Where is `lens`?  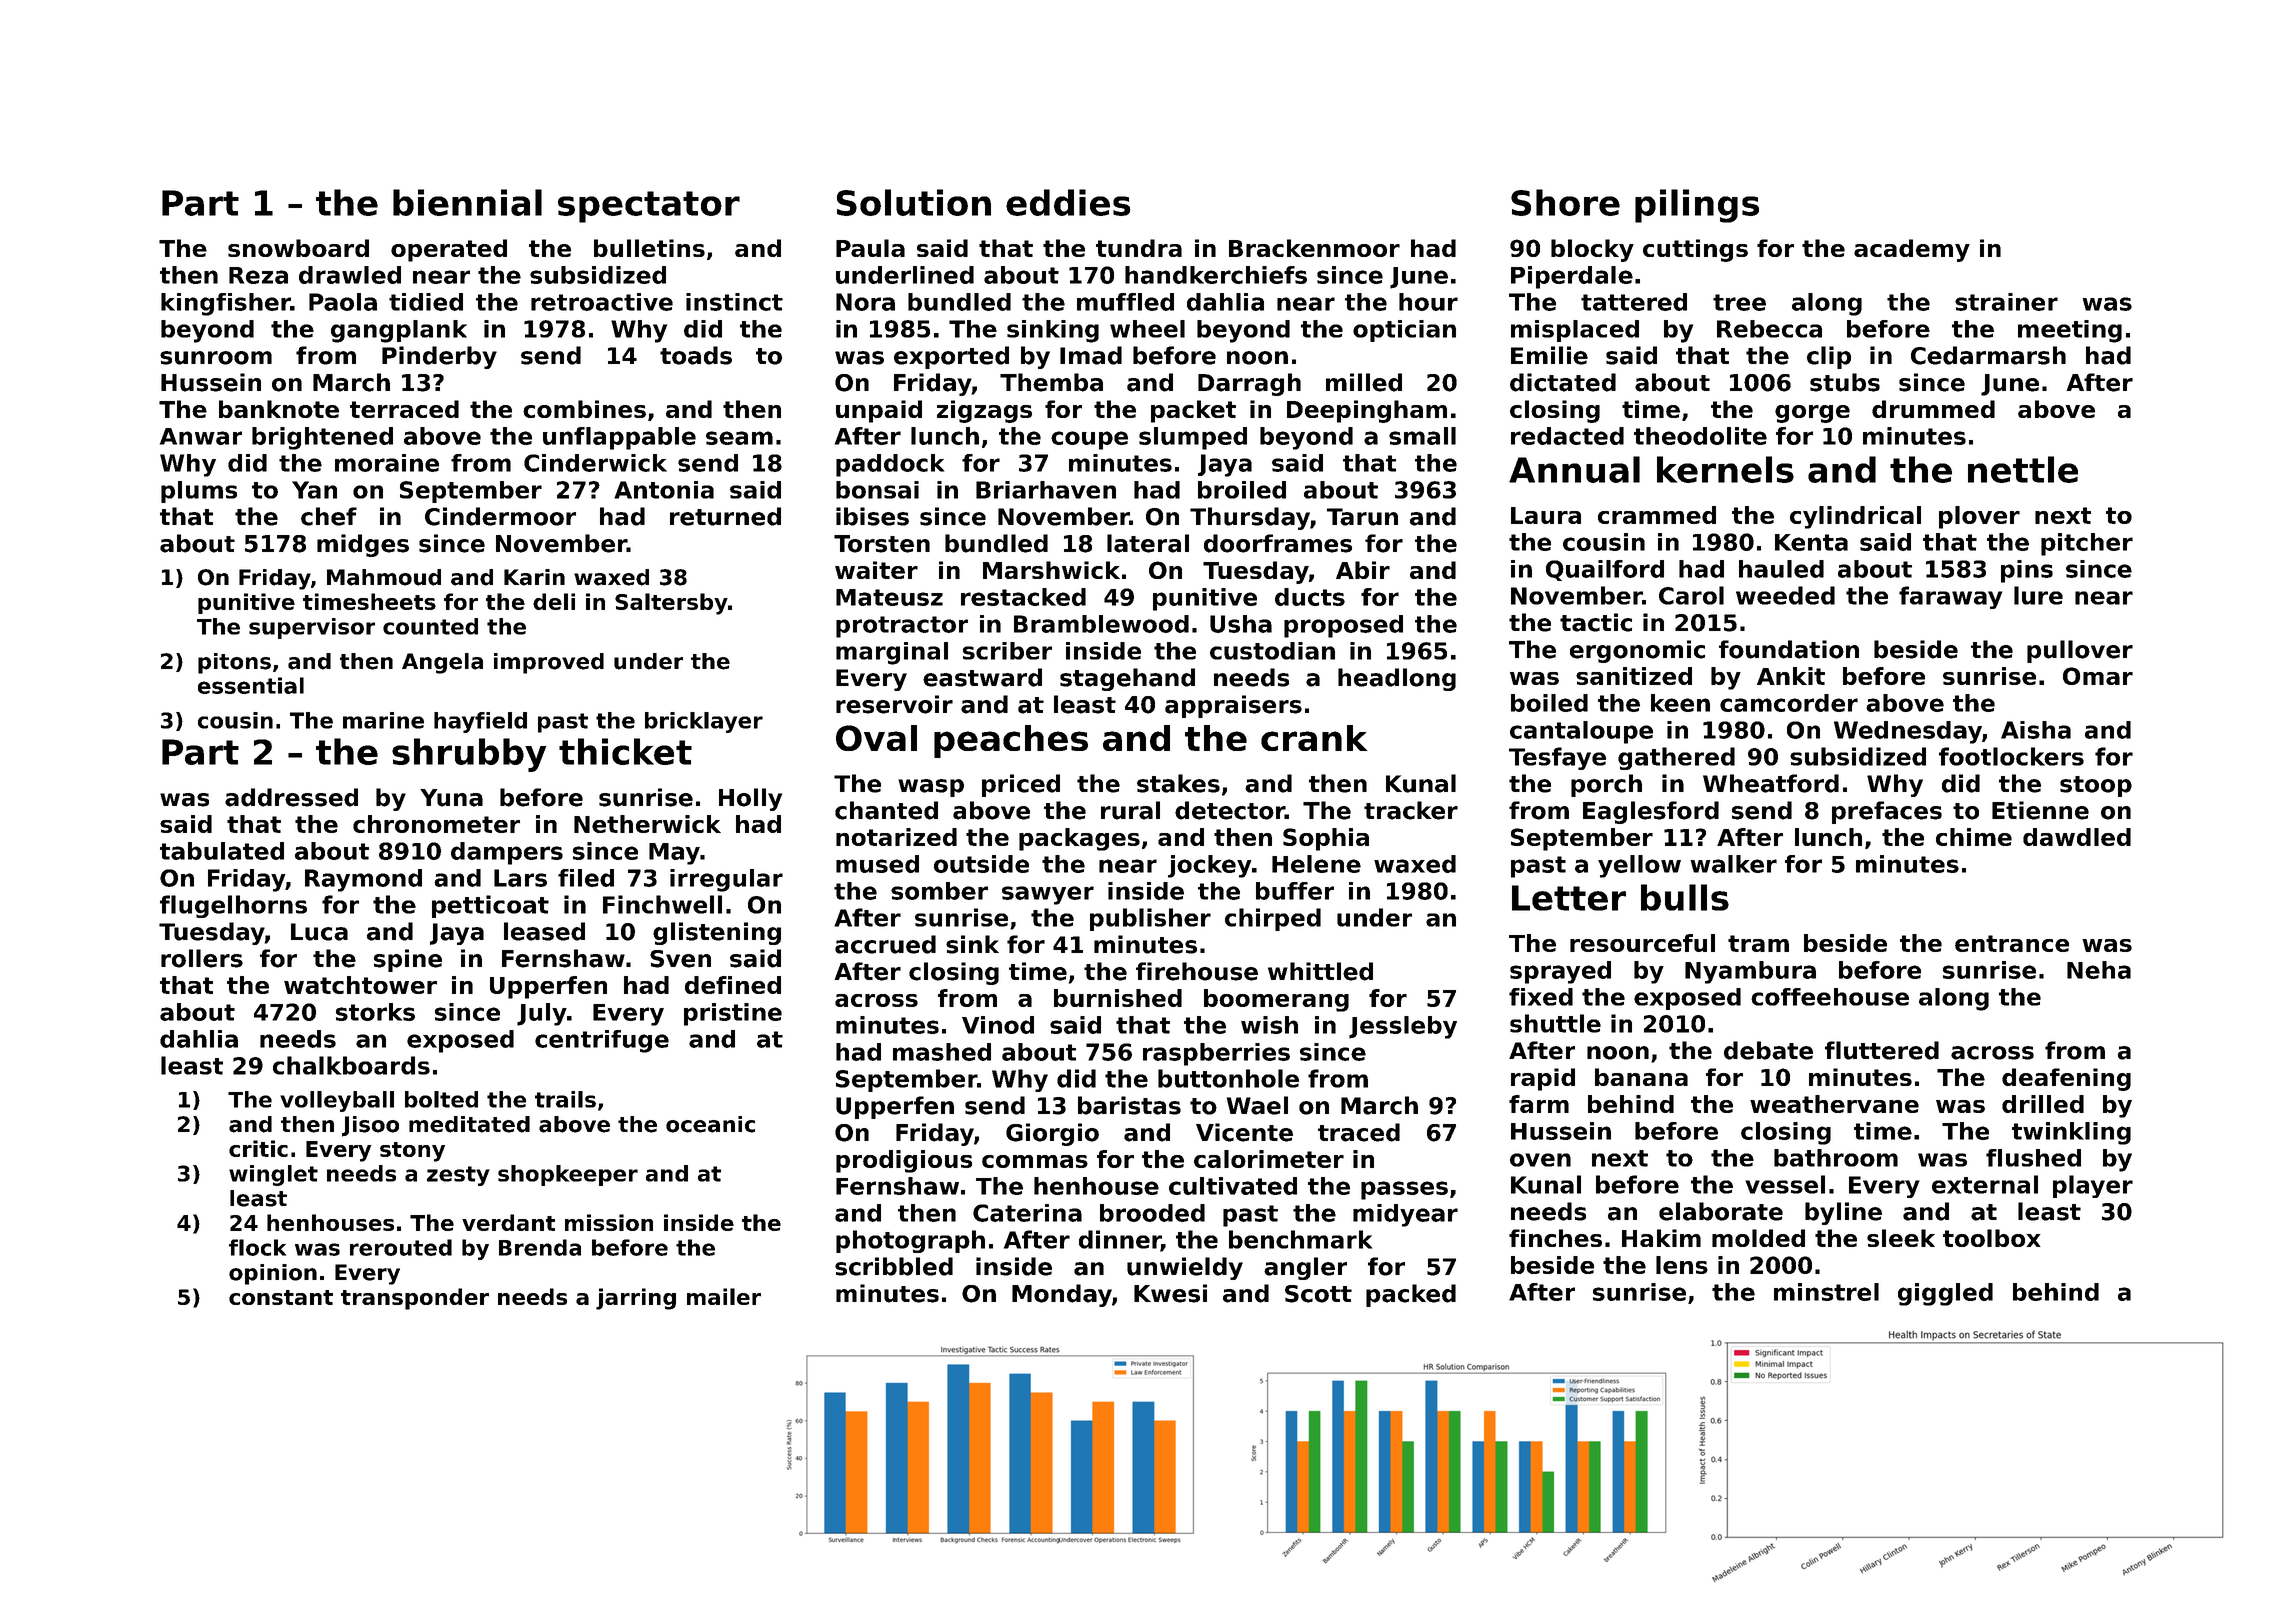
lens is located at coordinates (1682, 1265).
